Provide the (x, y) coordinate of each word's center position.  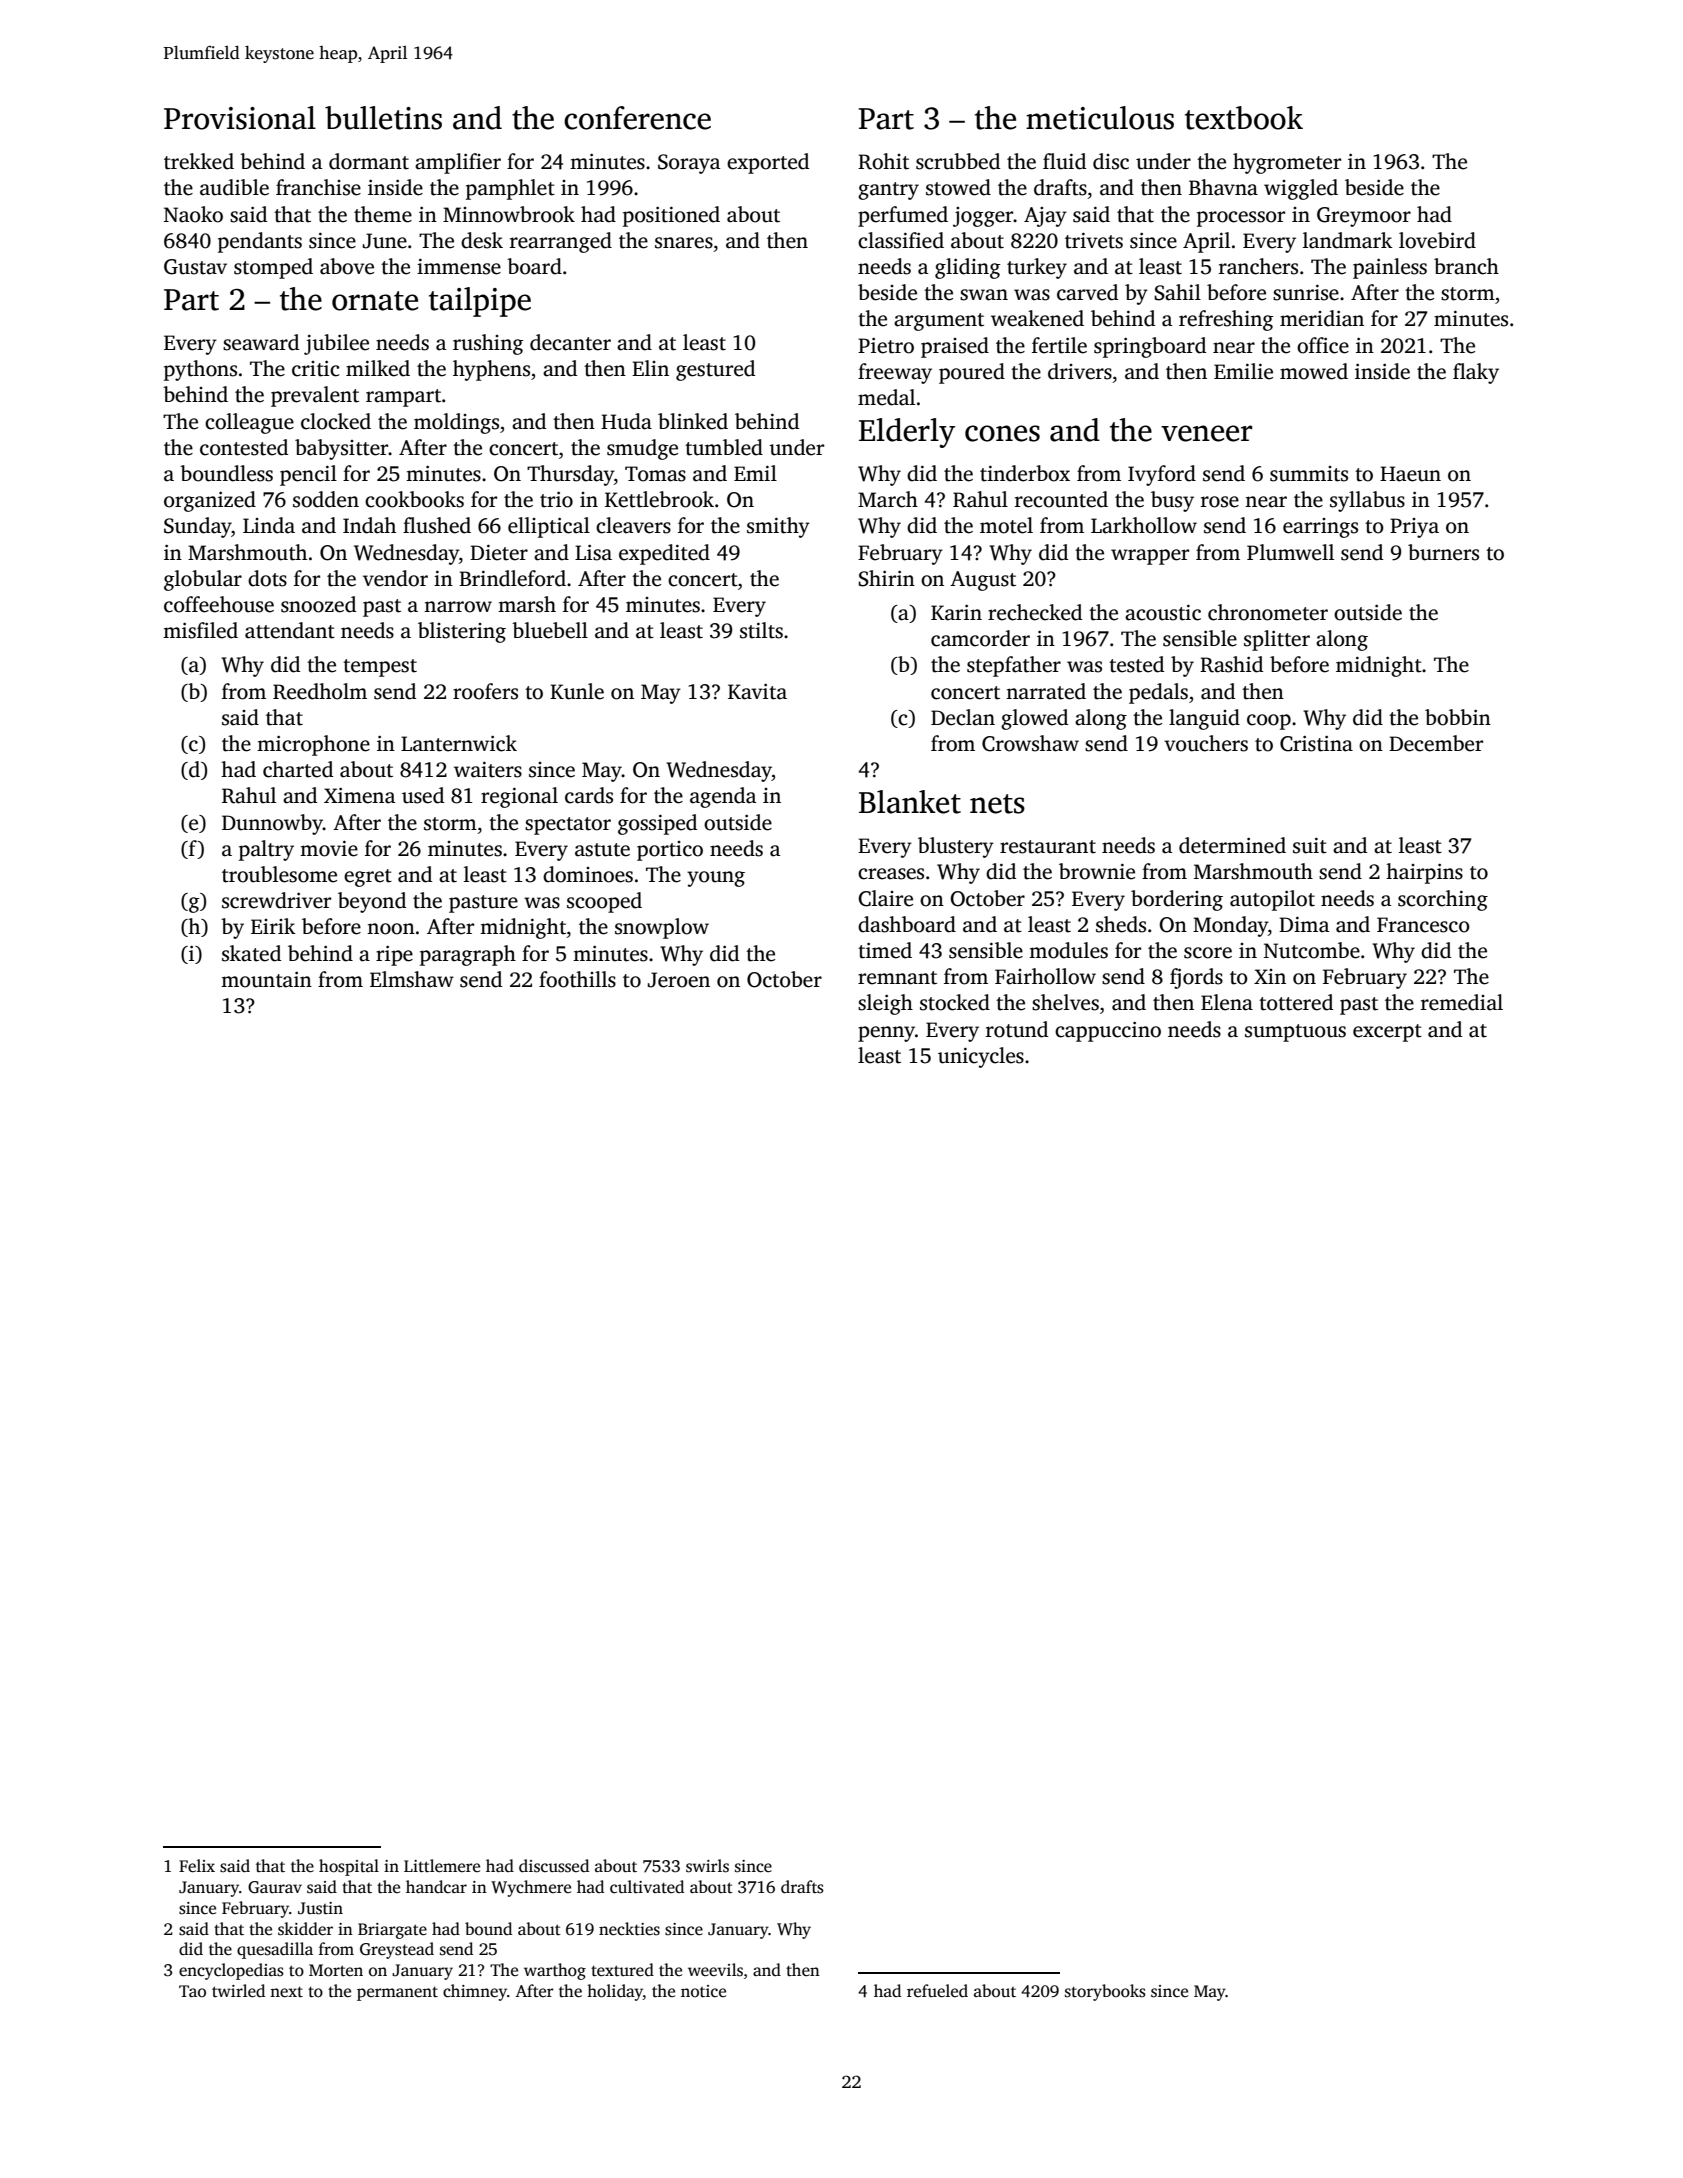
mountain (266, 980)
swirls (707, 1866)
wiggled (1301, 189)
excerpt (1387, 1033)
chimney (475, 1992)
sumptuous (1295, 1033)
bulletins (383, 118)
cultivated (647, 1887)
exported (768, 163)
